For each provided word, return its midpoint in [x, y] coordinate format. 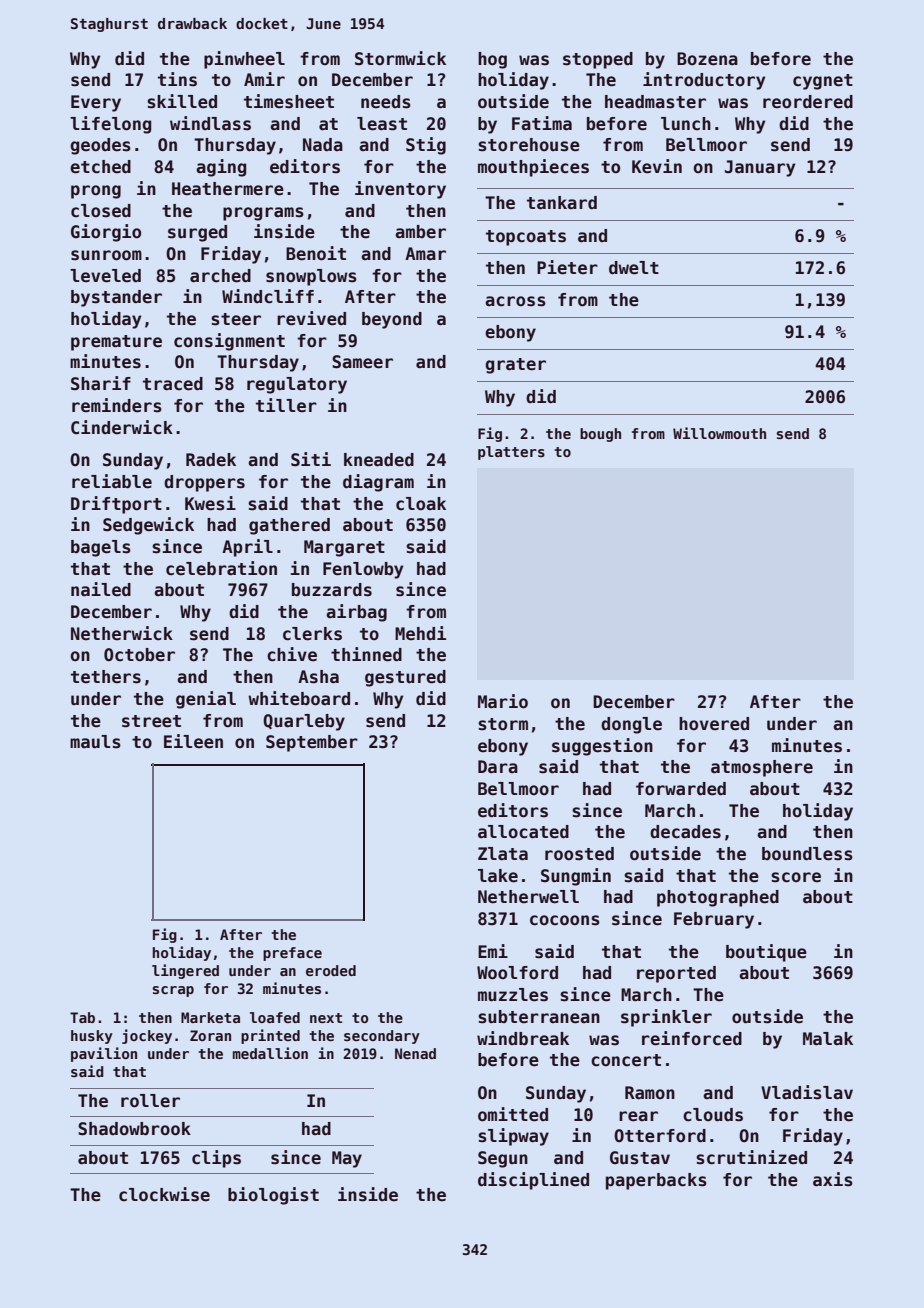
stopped [598, 60]
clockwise [164, 1194]
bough [600, 435]
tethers [106, 677]
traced [173, 384]
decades [685, 832]
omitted [513, 1114]
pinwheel [244, 60]
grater [515, 366]
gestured [405, 678]
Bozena [707, 59]
